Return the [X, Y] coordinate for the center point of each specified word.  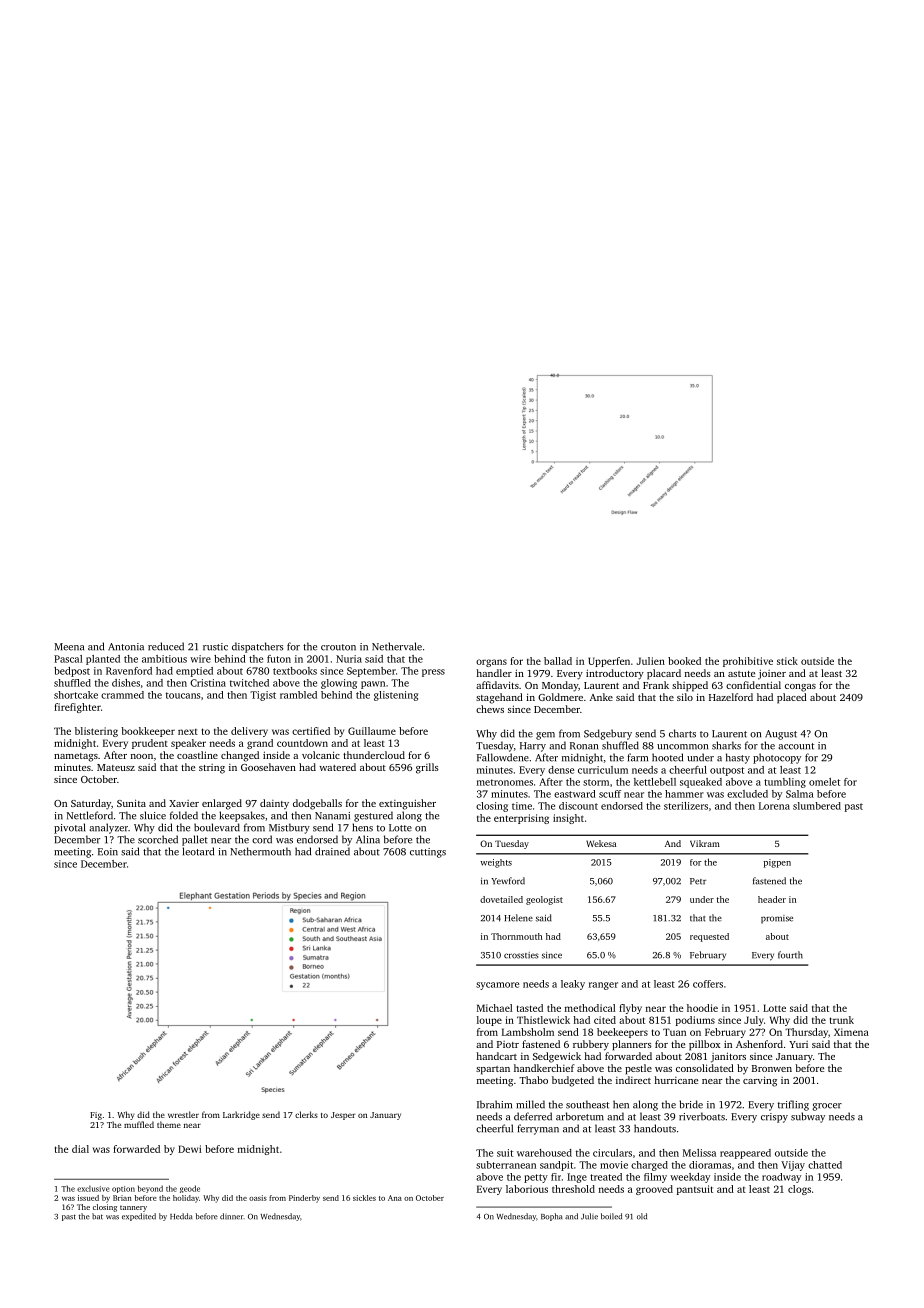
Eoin [108, 852]
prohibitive [748, 662]
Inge [577, 1178]
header [772, 899]
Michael [494, 1008]
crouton [338, 647]
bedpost [72, 672]
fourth [790, 955]
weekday [690, 1178]
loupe [489, 1021]
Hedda [181, 1216]
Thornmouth [517, 936]
